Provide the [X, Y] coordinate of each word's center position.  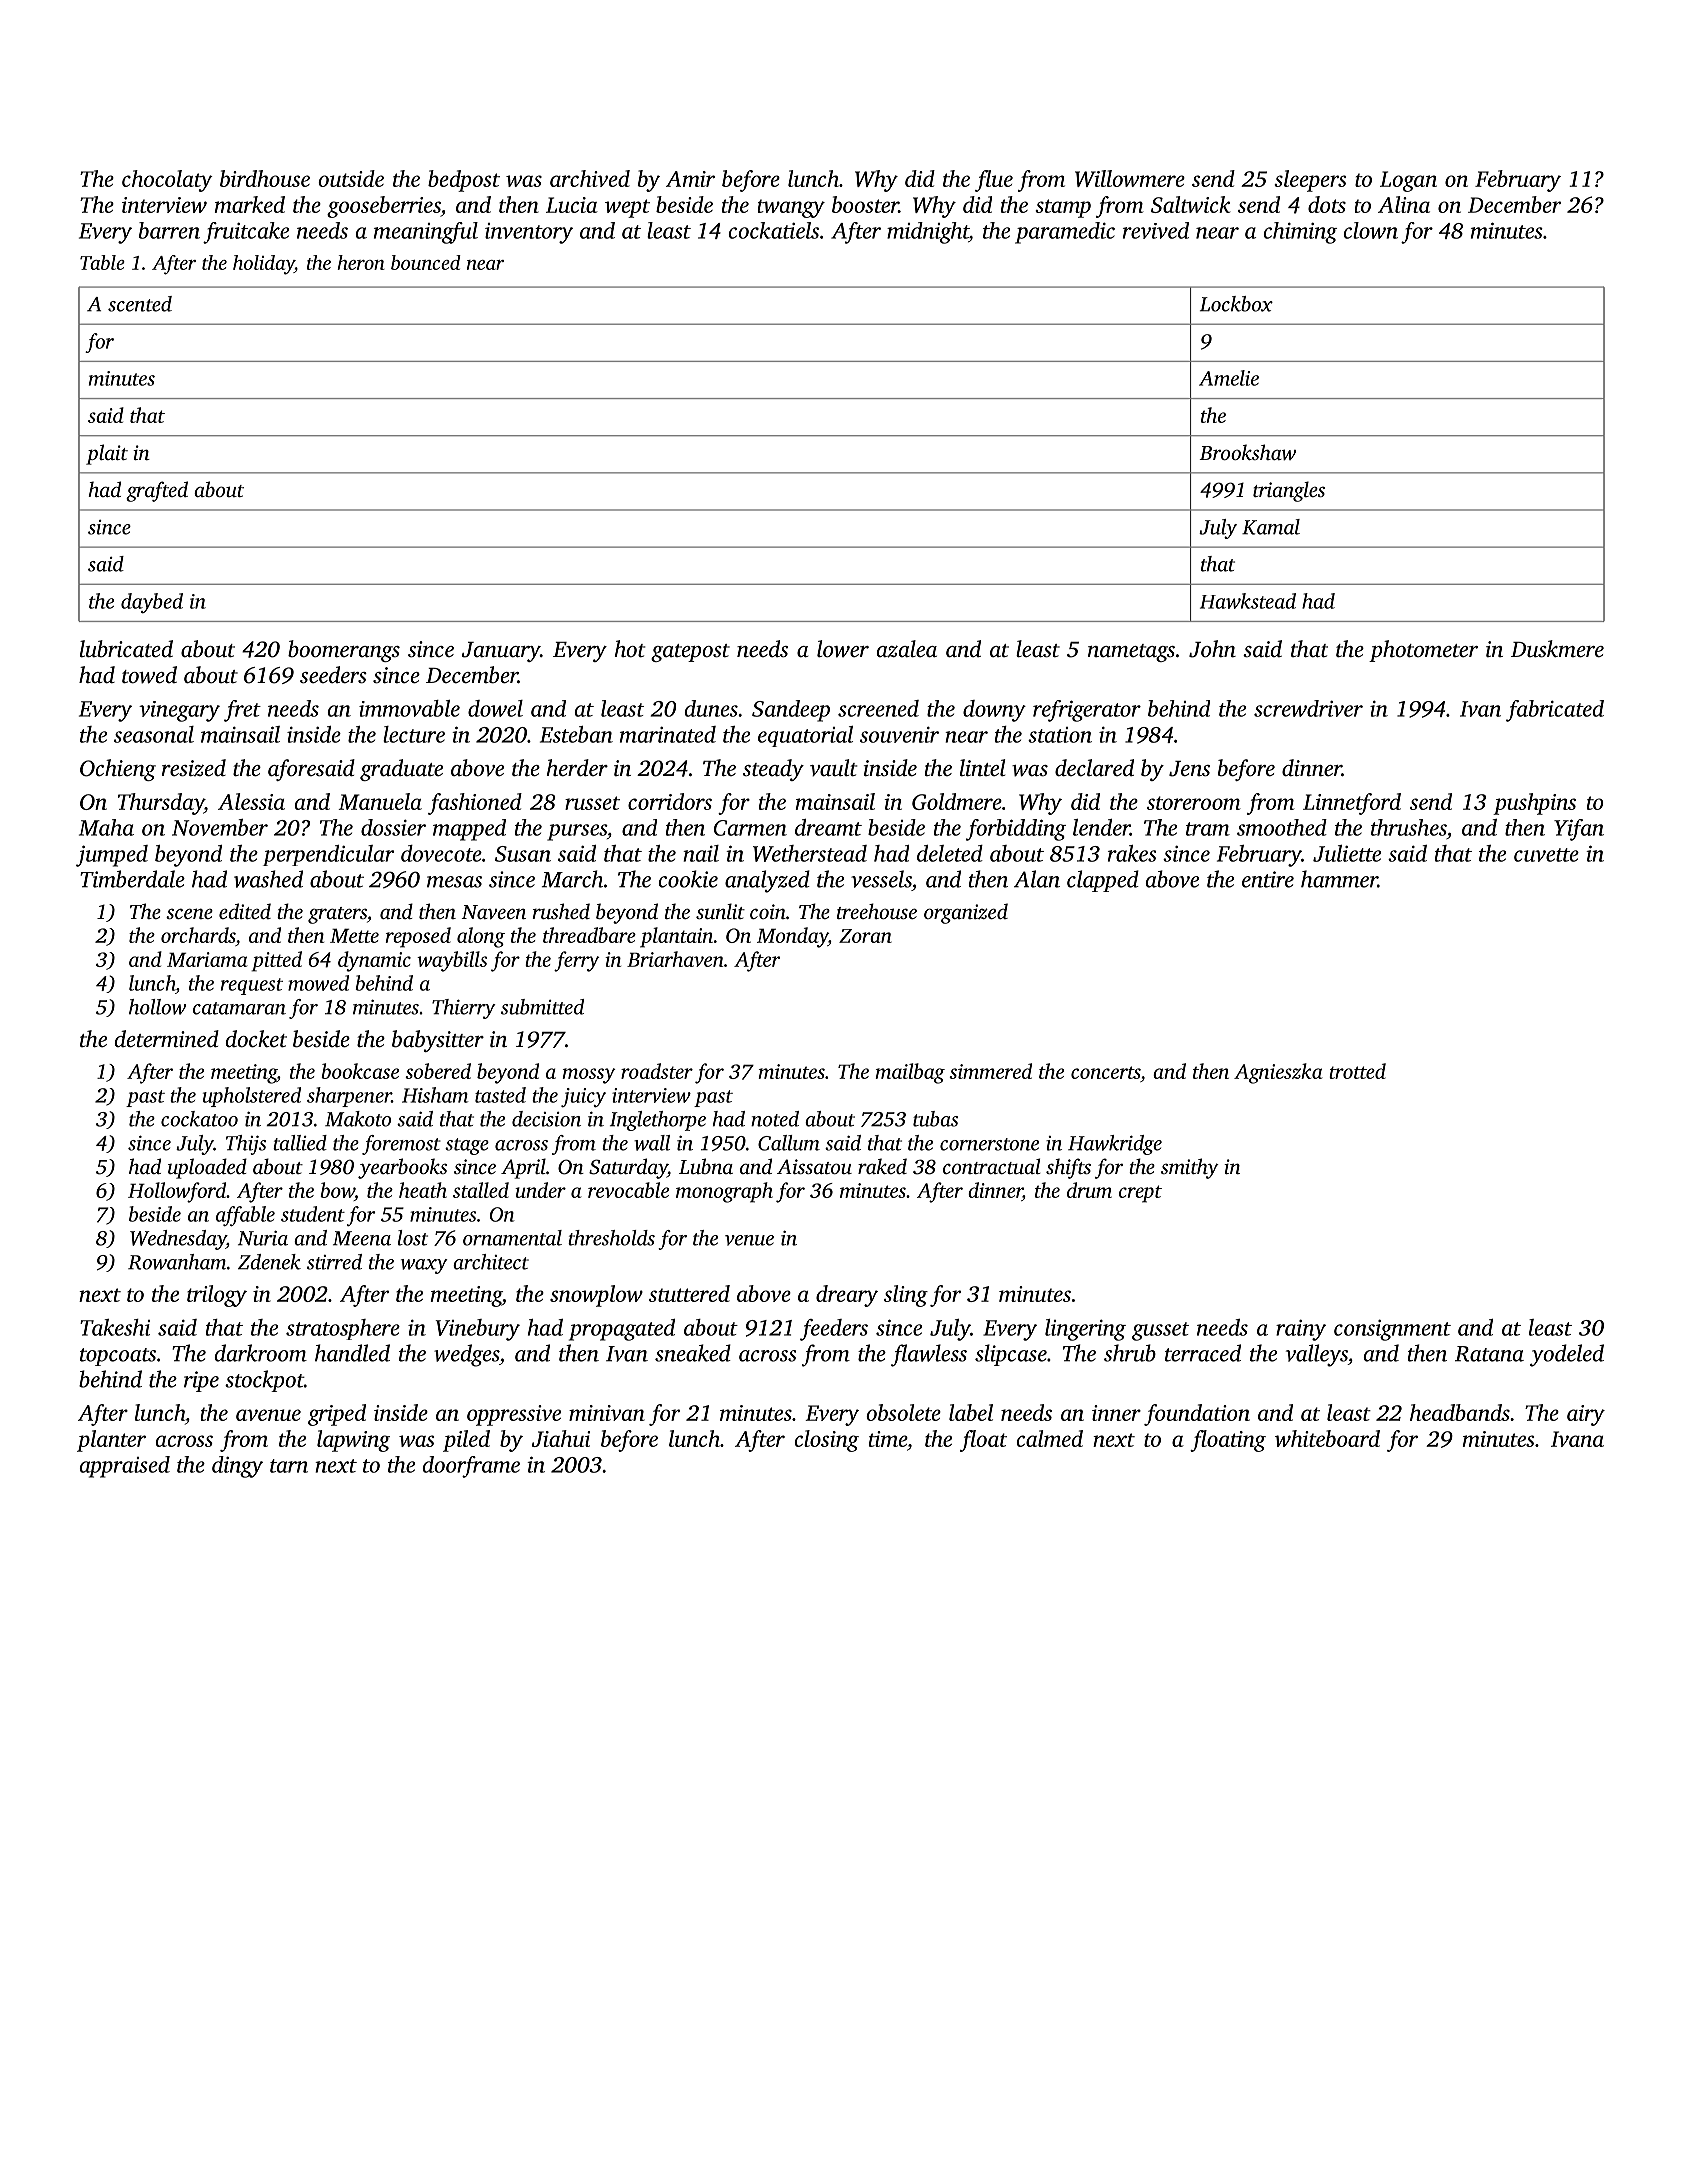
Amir [690, 179]
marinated [668, 734]
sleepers [1310, 181]
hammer [1339, 879]
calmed [1050, 1438]
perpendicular [328, 855]
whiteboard [1327, 1438]
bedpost [464, 181]
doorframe [471, 1467]
